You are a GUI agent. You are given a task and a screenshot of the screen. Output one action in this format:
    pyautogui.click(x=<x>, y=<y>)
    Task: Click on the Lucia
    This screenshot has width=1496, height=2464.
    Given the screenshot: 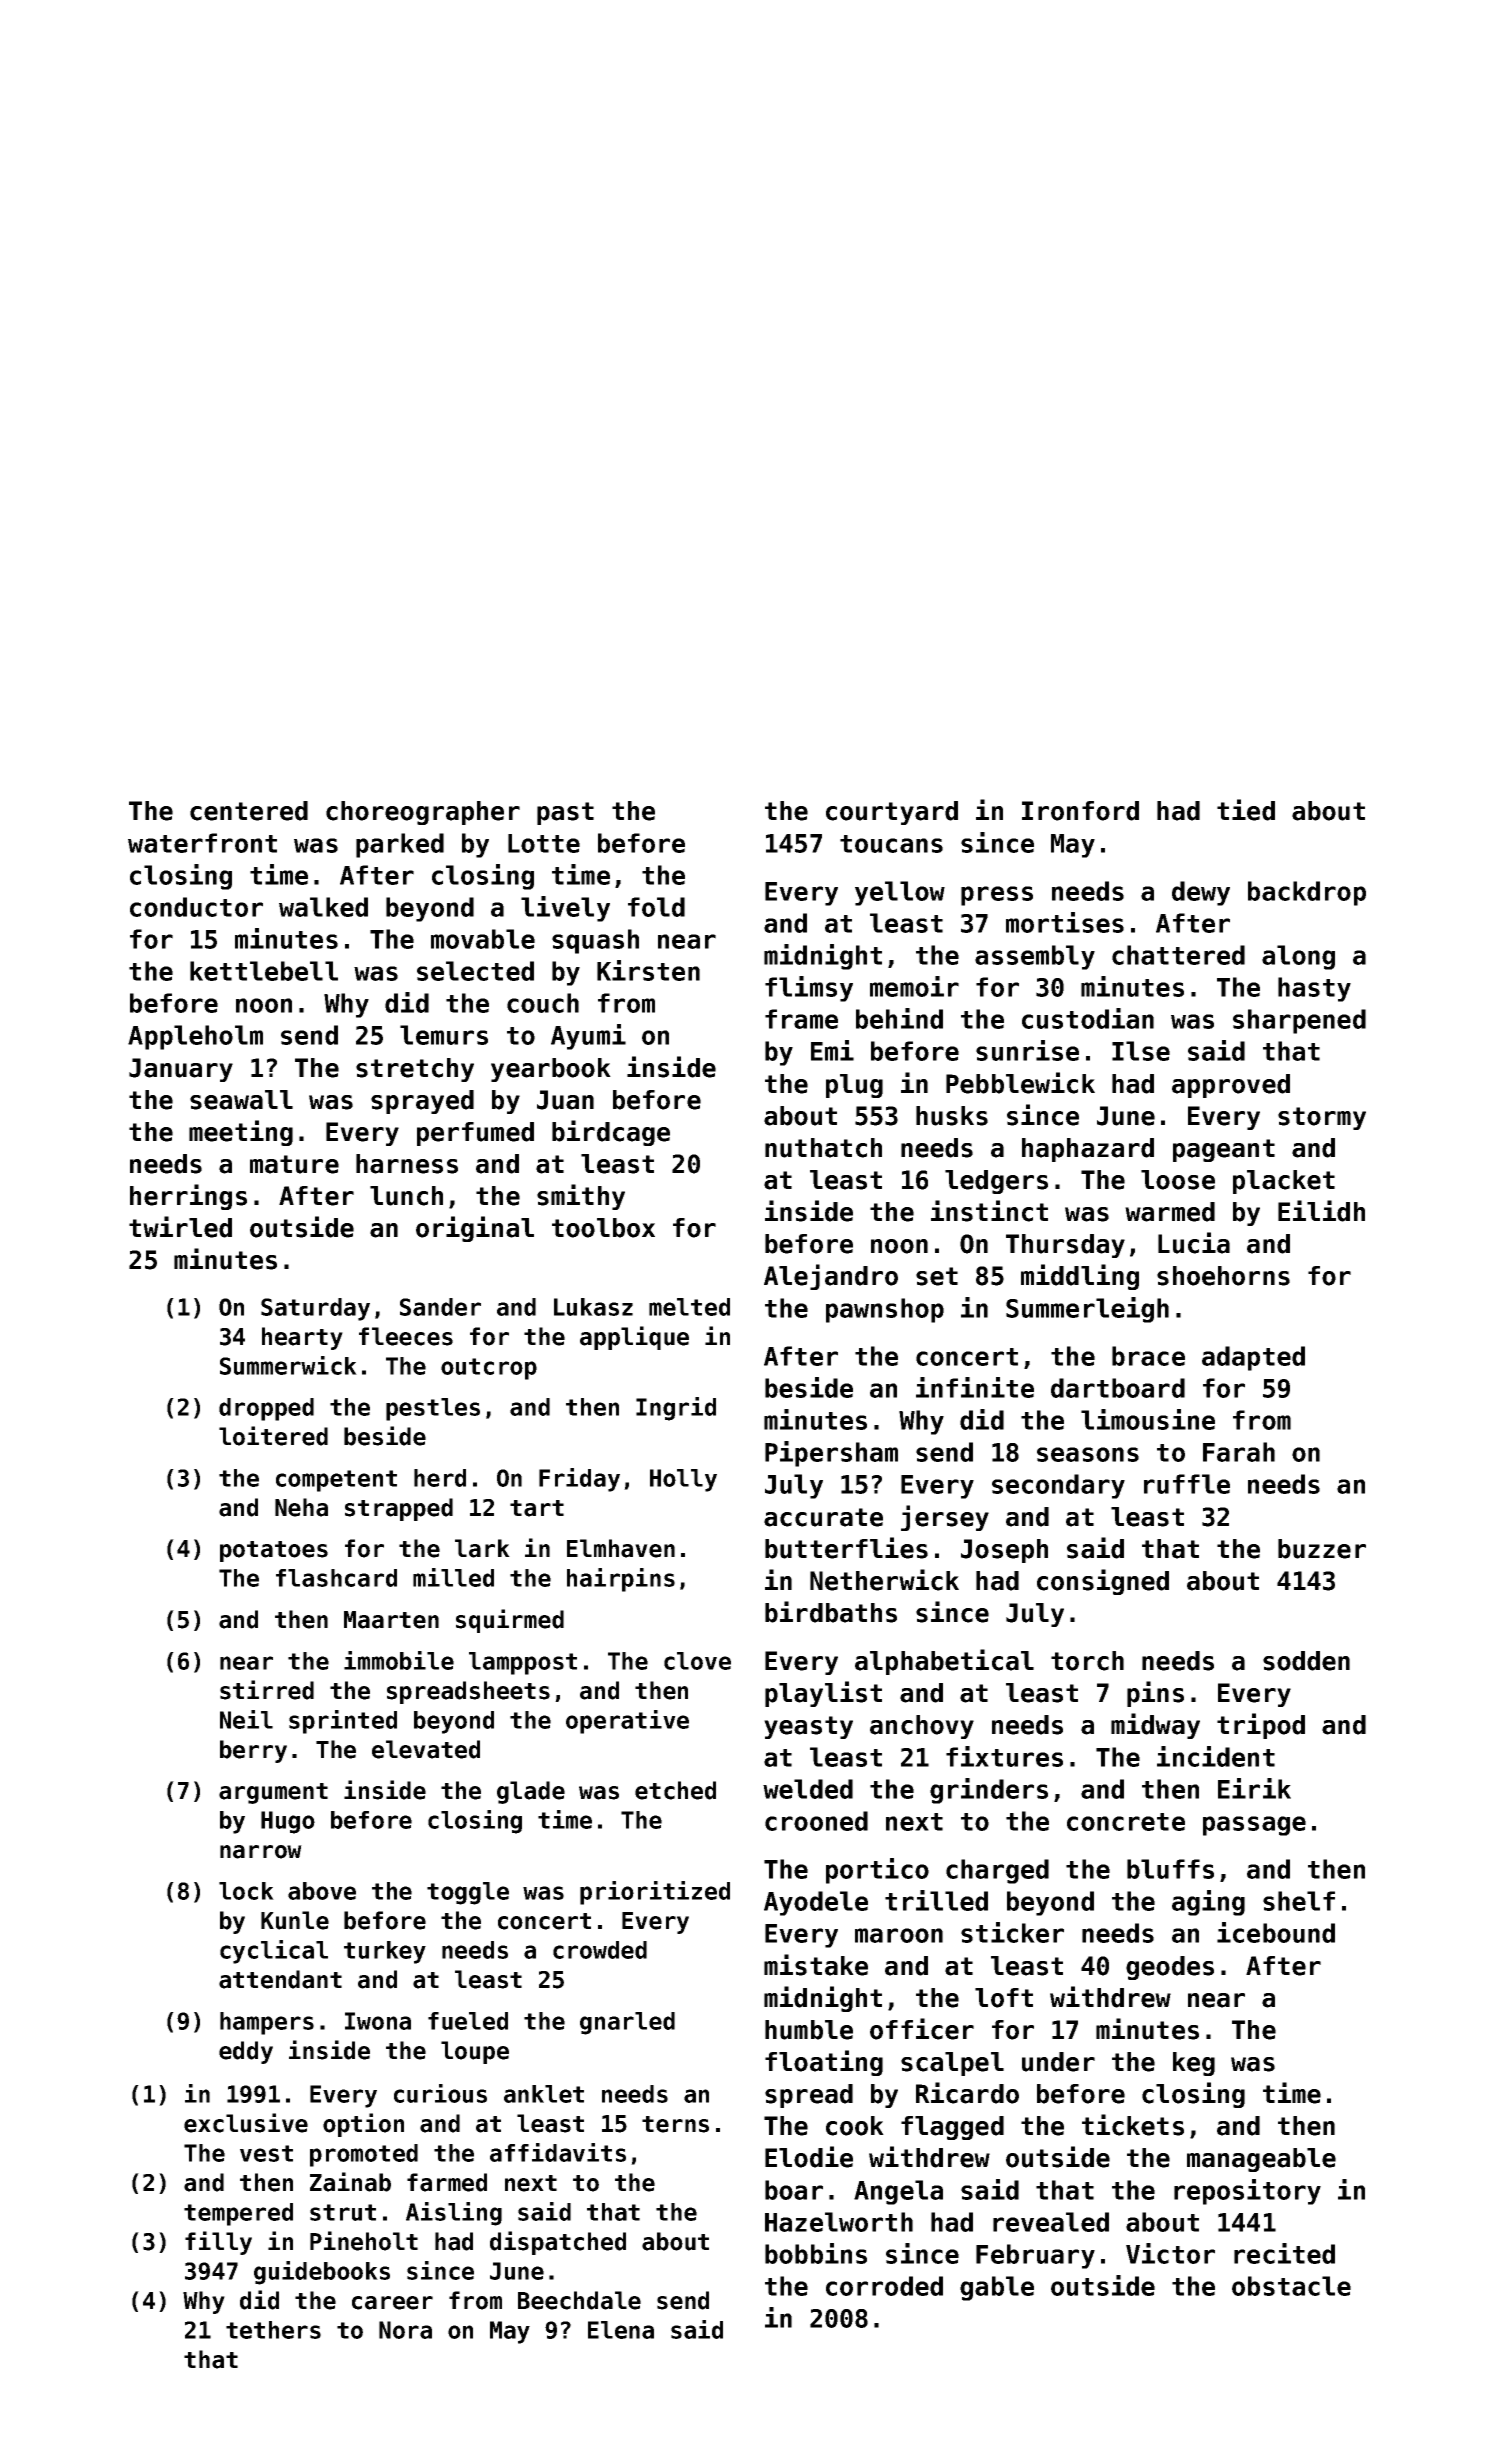 What is the action you would take?
    pyautogui.click(x=1194, y=1243)
